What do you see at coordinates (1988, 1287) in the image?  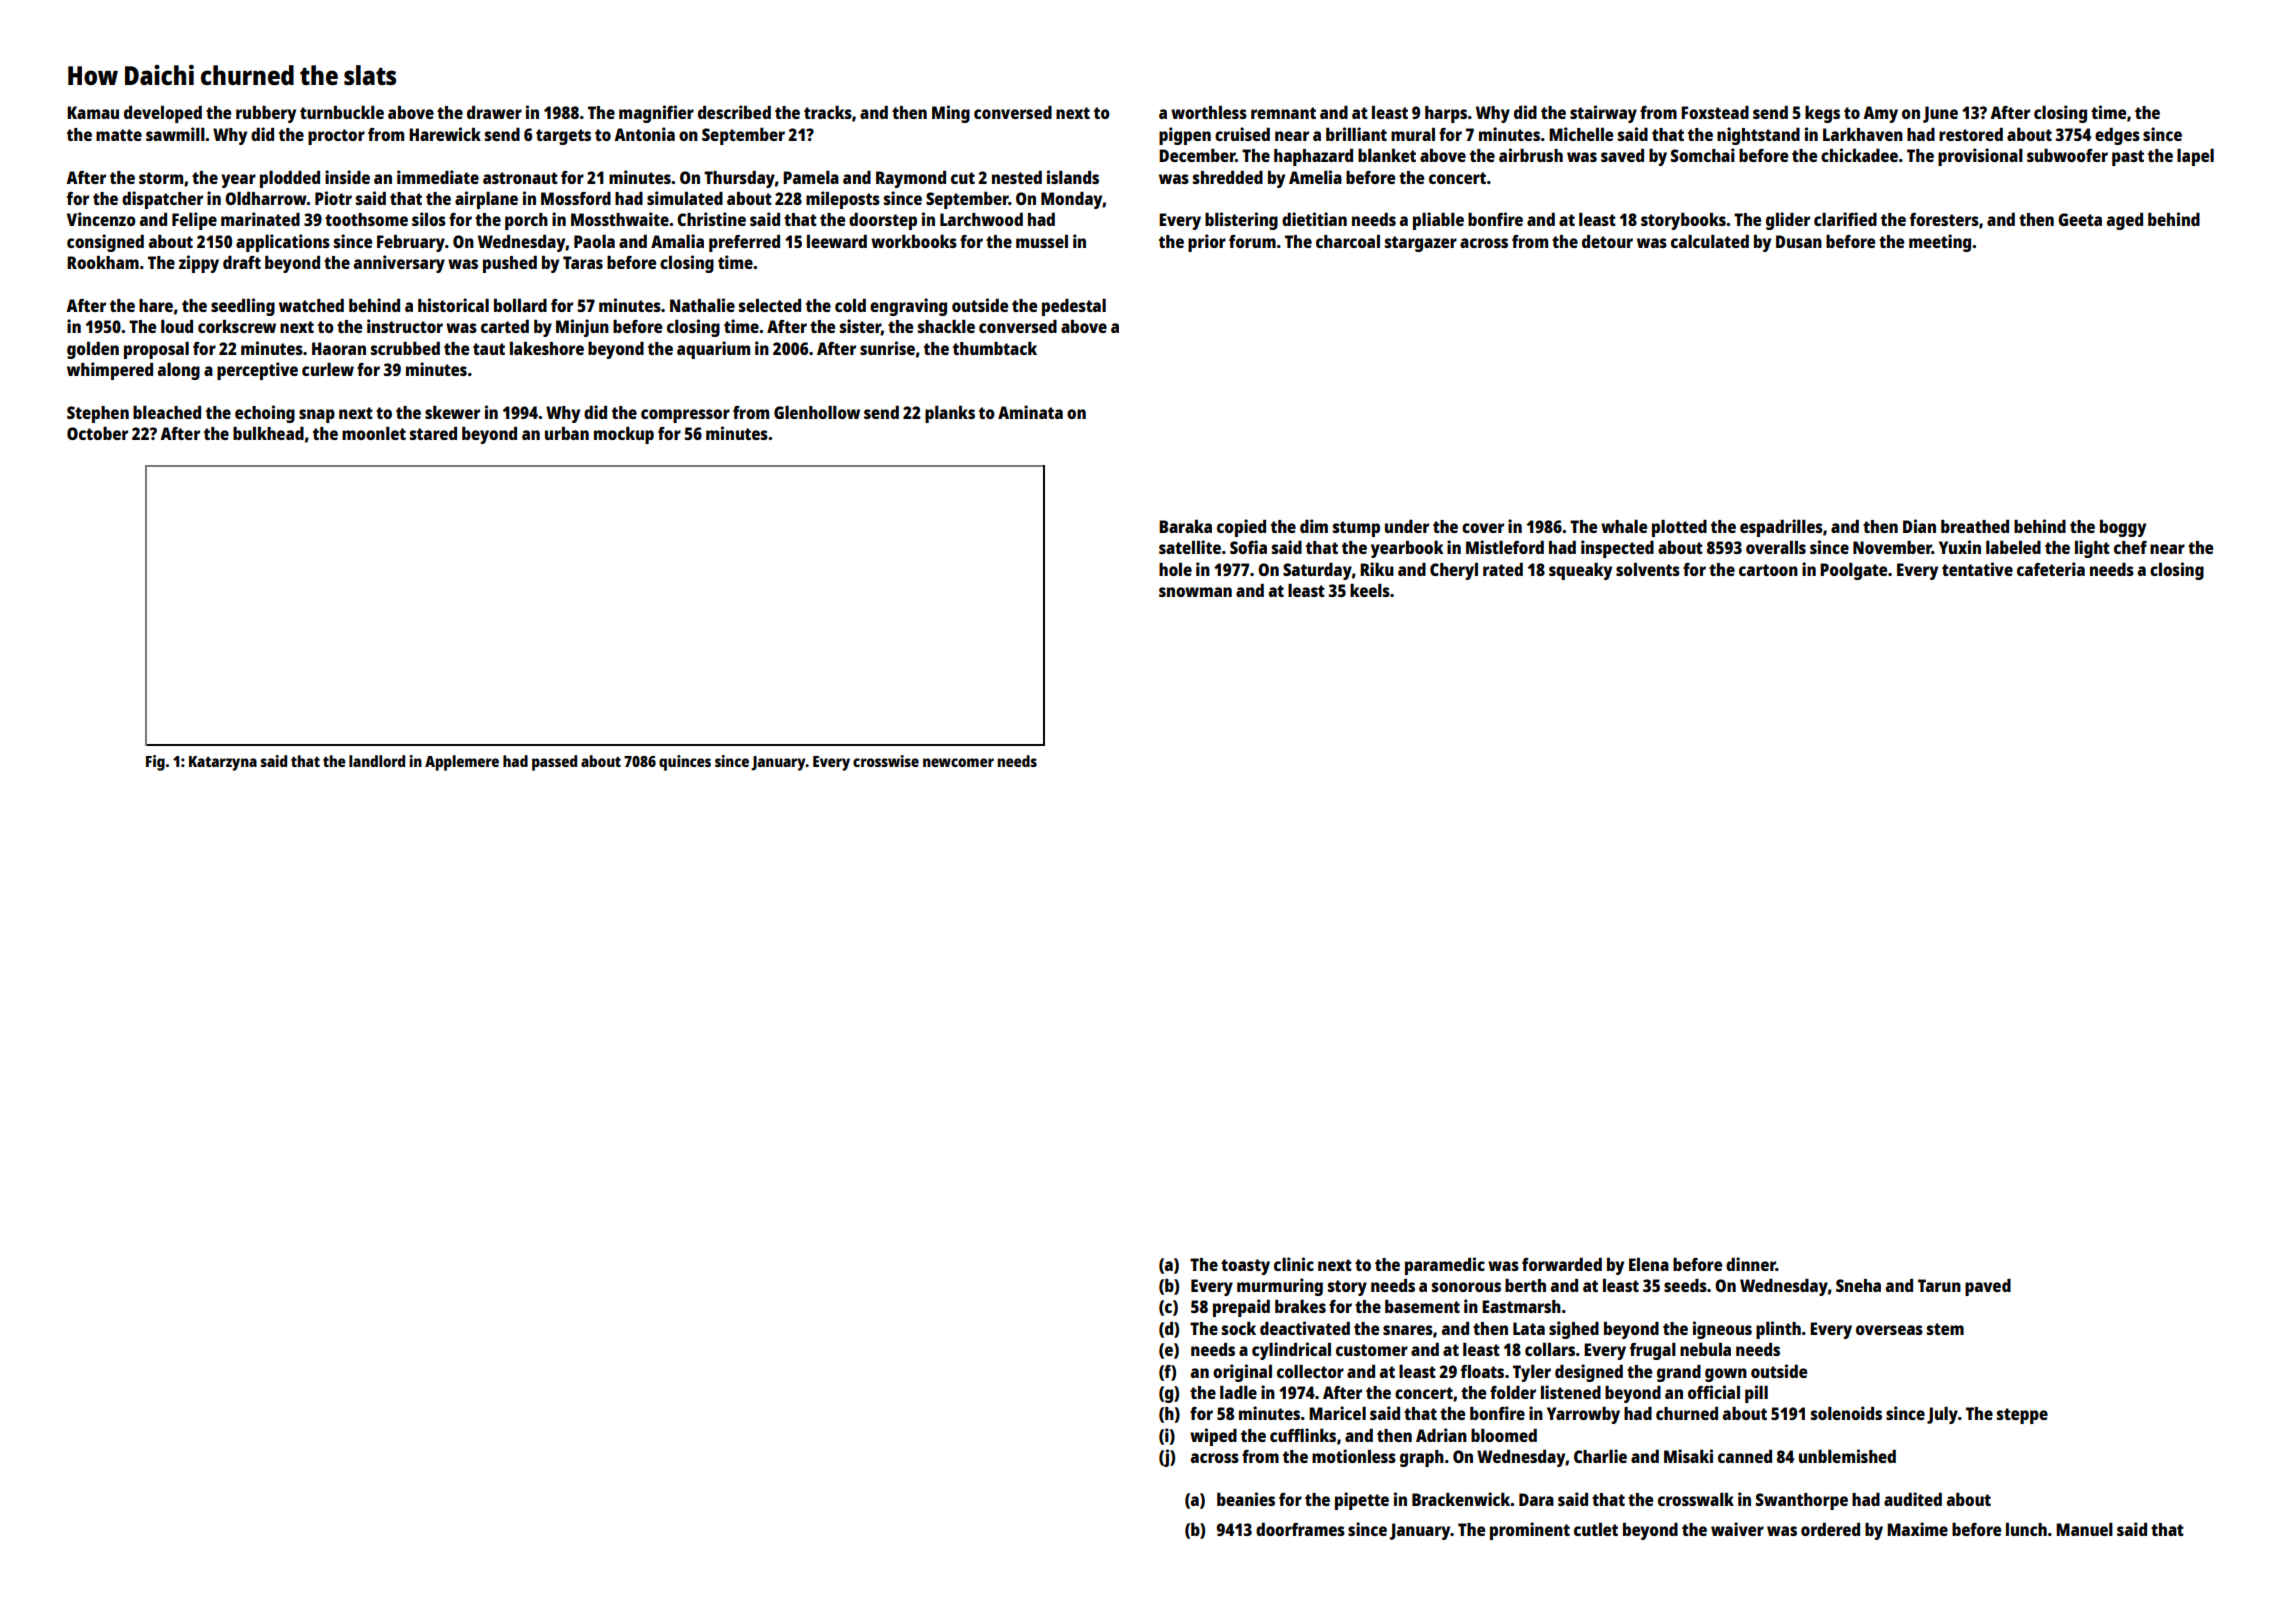 I see `paved` at bounding box center [1988, 1287].
